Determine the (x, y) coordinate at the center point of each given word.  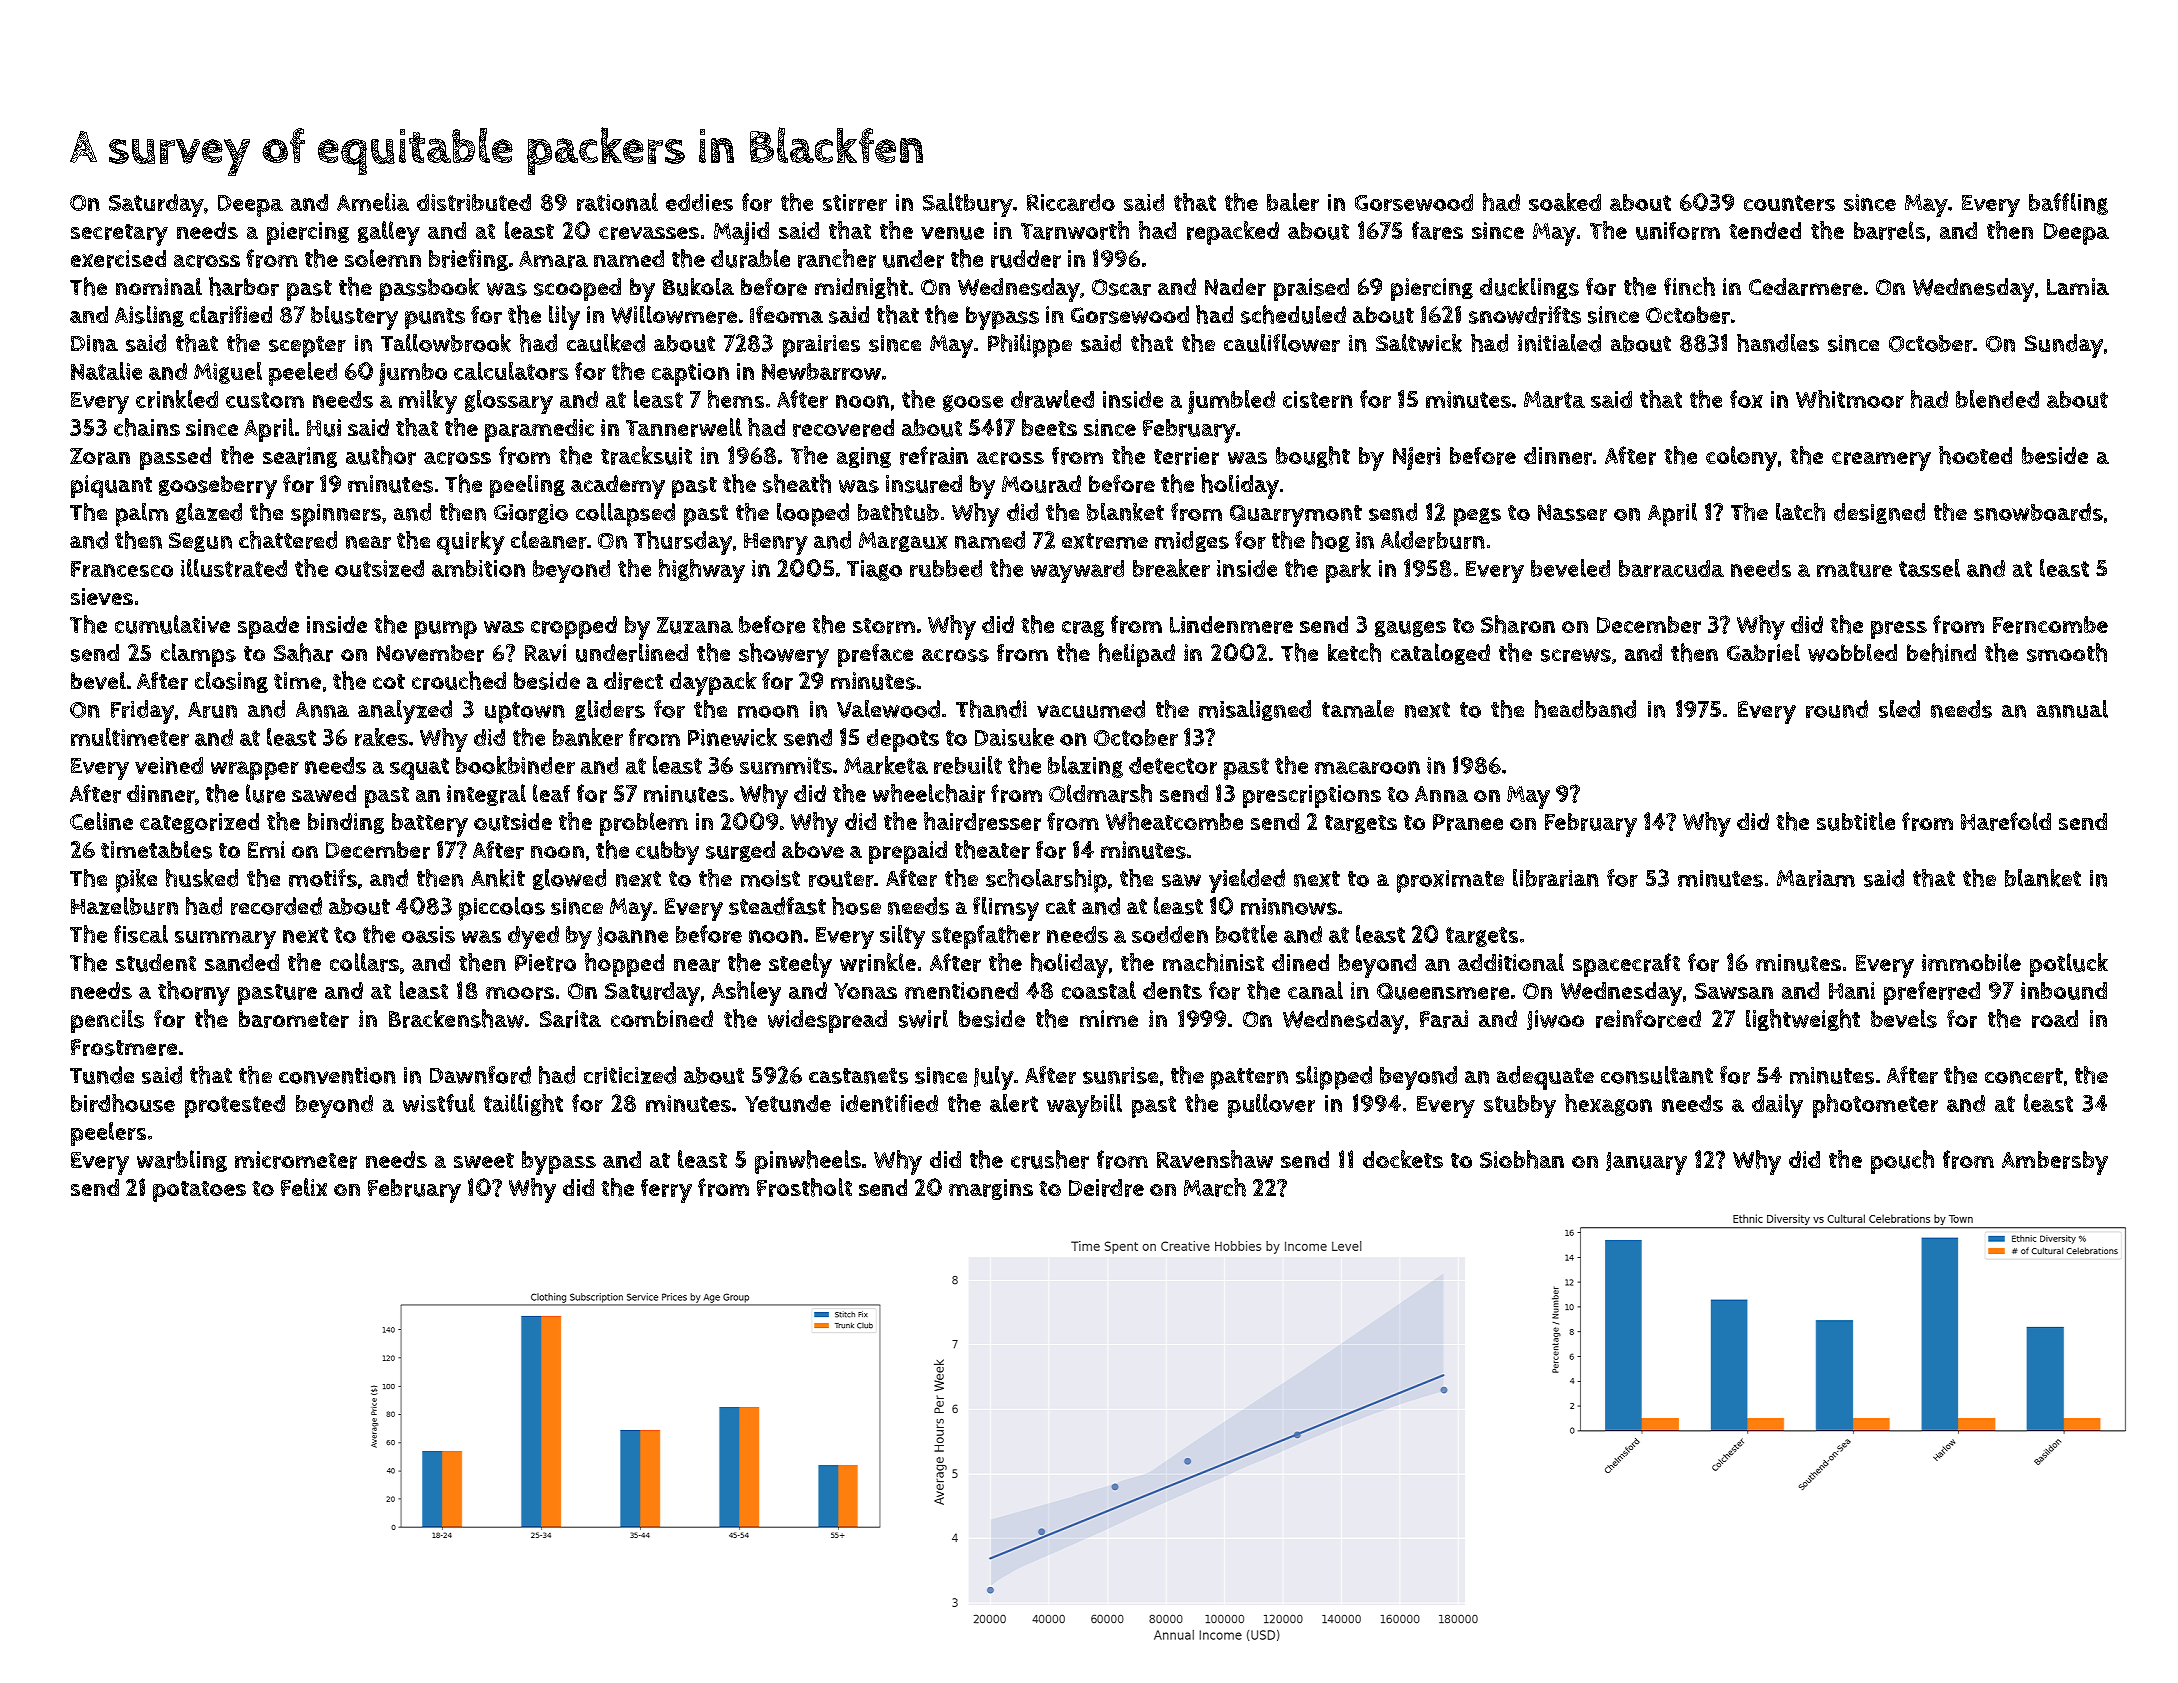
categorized (199, 823)
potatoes (199, 1191)
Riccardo (1071, 202)
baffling (2068, 204)
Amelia (373, 202)
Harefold (2006, 821)
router (841, 879)
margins (991, 1189)
